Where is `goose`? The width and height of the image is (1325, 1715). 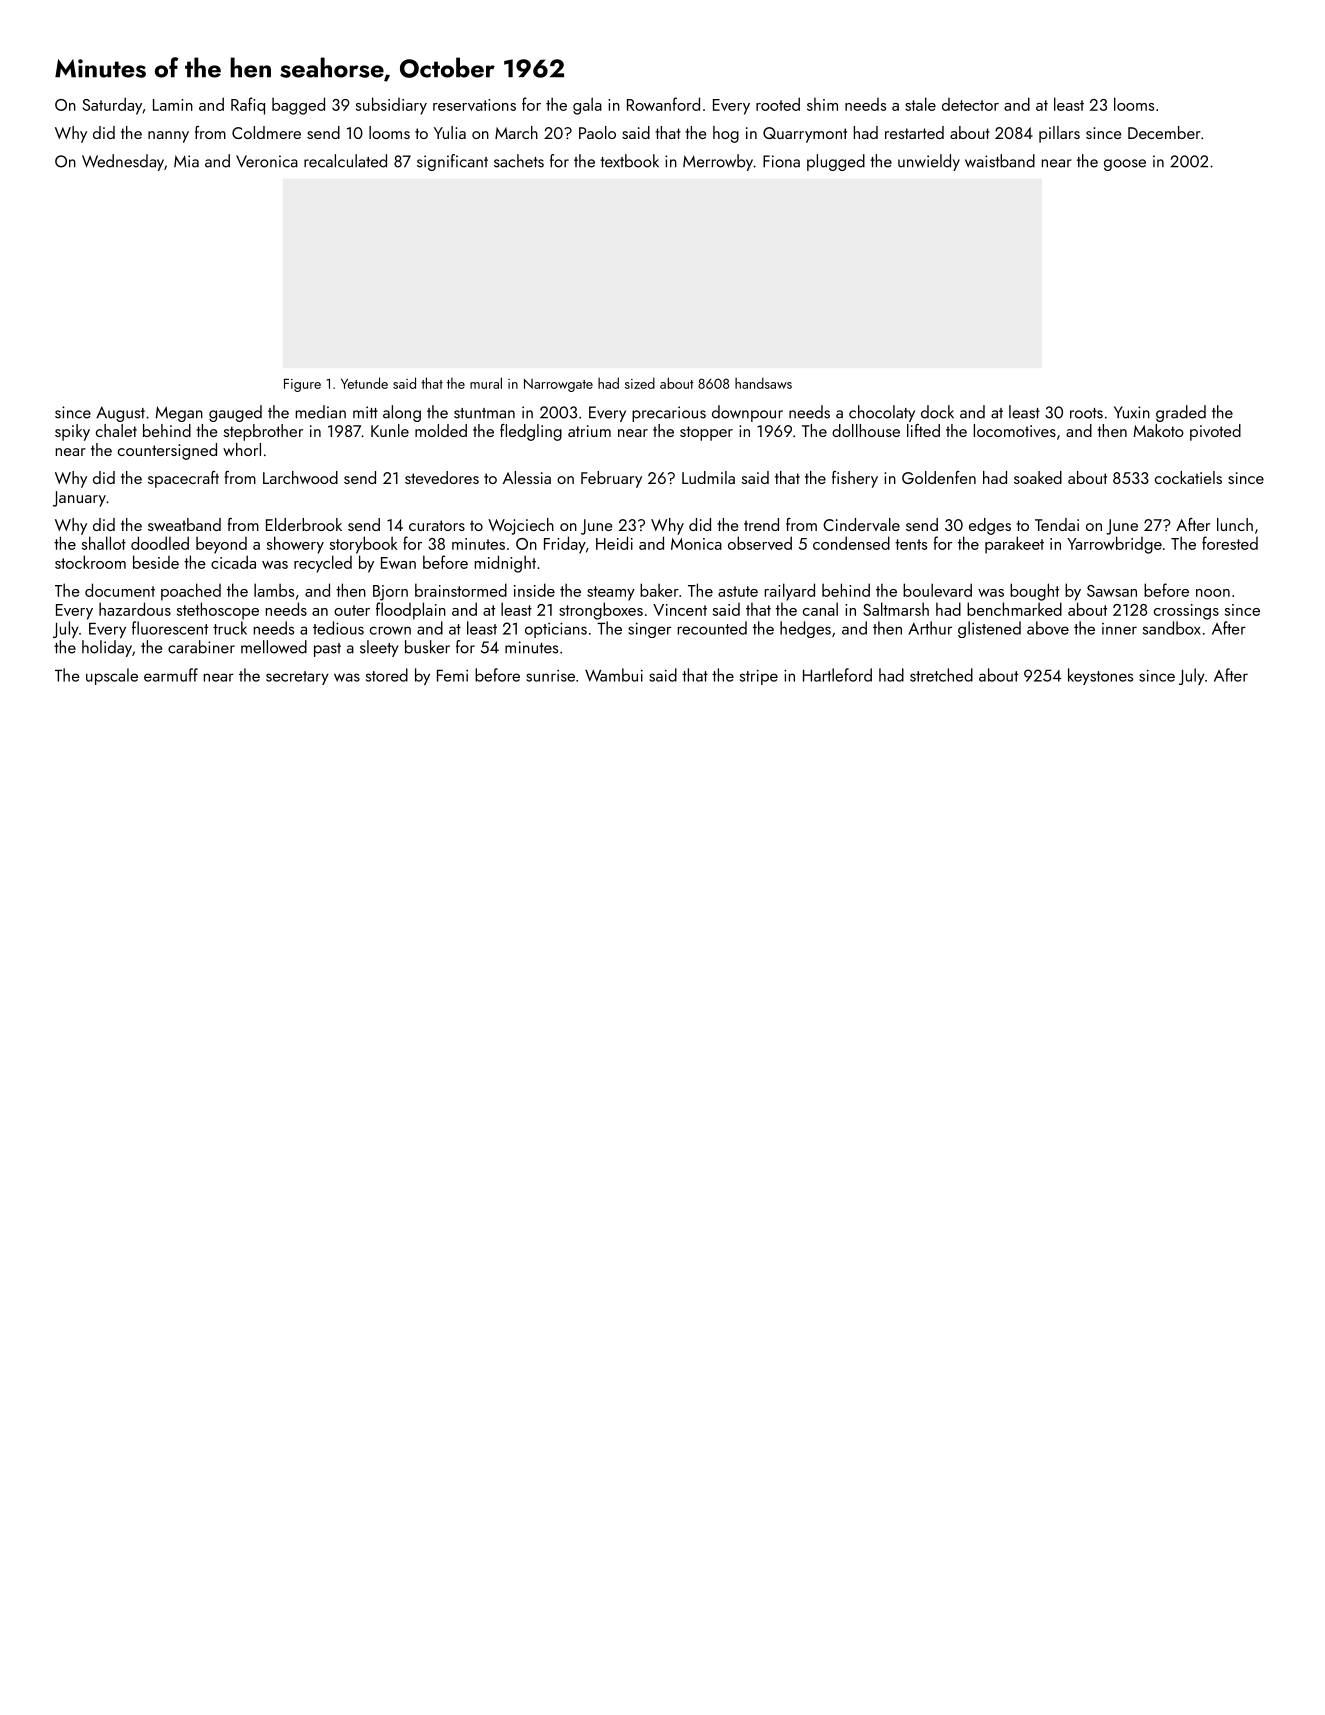
goose is located at coordinates (1125, 165).
